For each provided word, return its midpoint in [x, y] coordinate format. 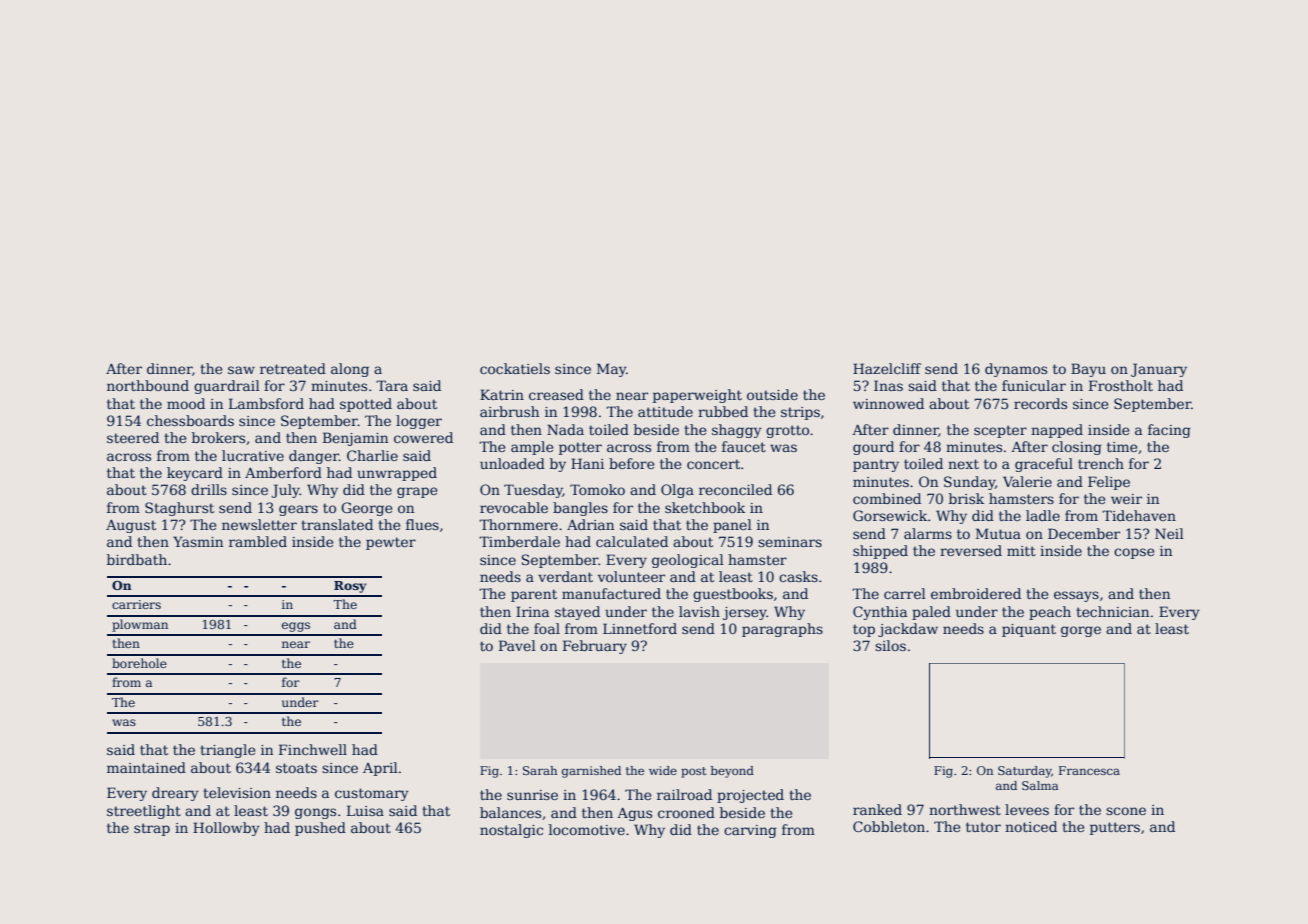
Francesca [1089, 770]
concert [713, 464]
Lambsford [266, 403]
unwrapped [397, 474]
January [1159, 370]
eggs [296, 627]
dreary [175, 794]
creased [556, 394]
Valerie [1027, 481]
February [595, 647]
